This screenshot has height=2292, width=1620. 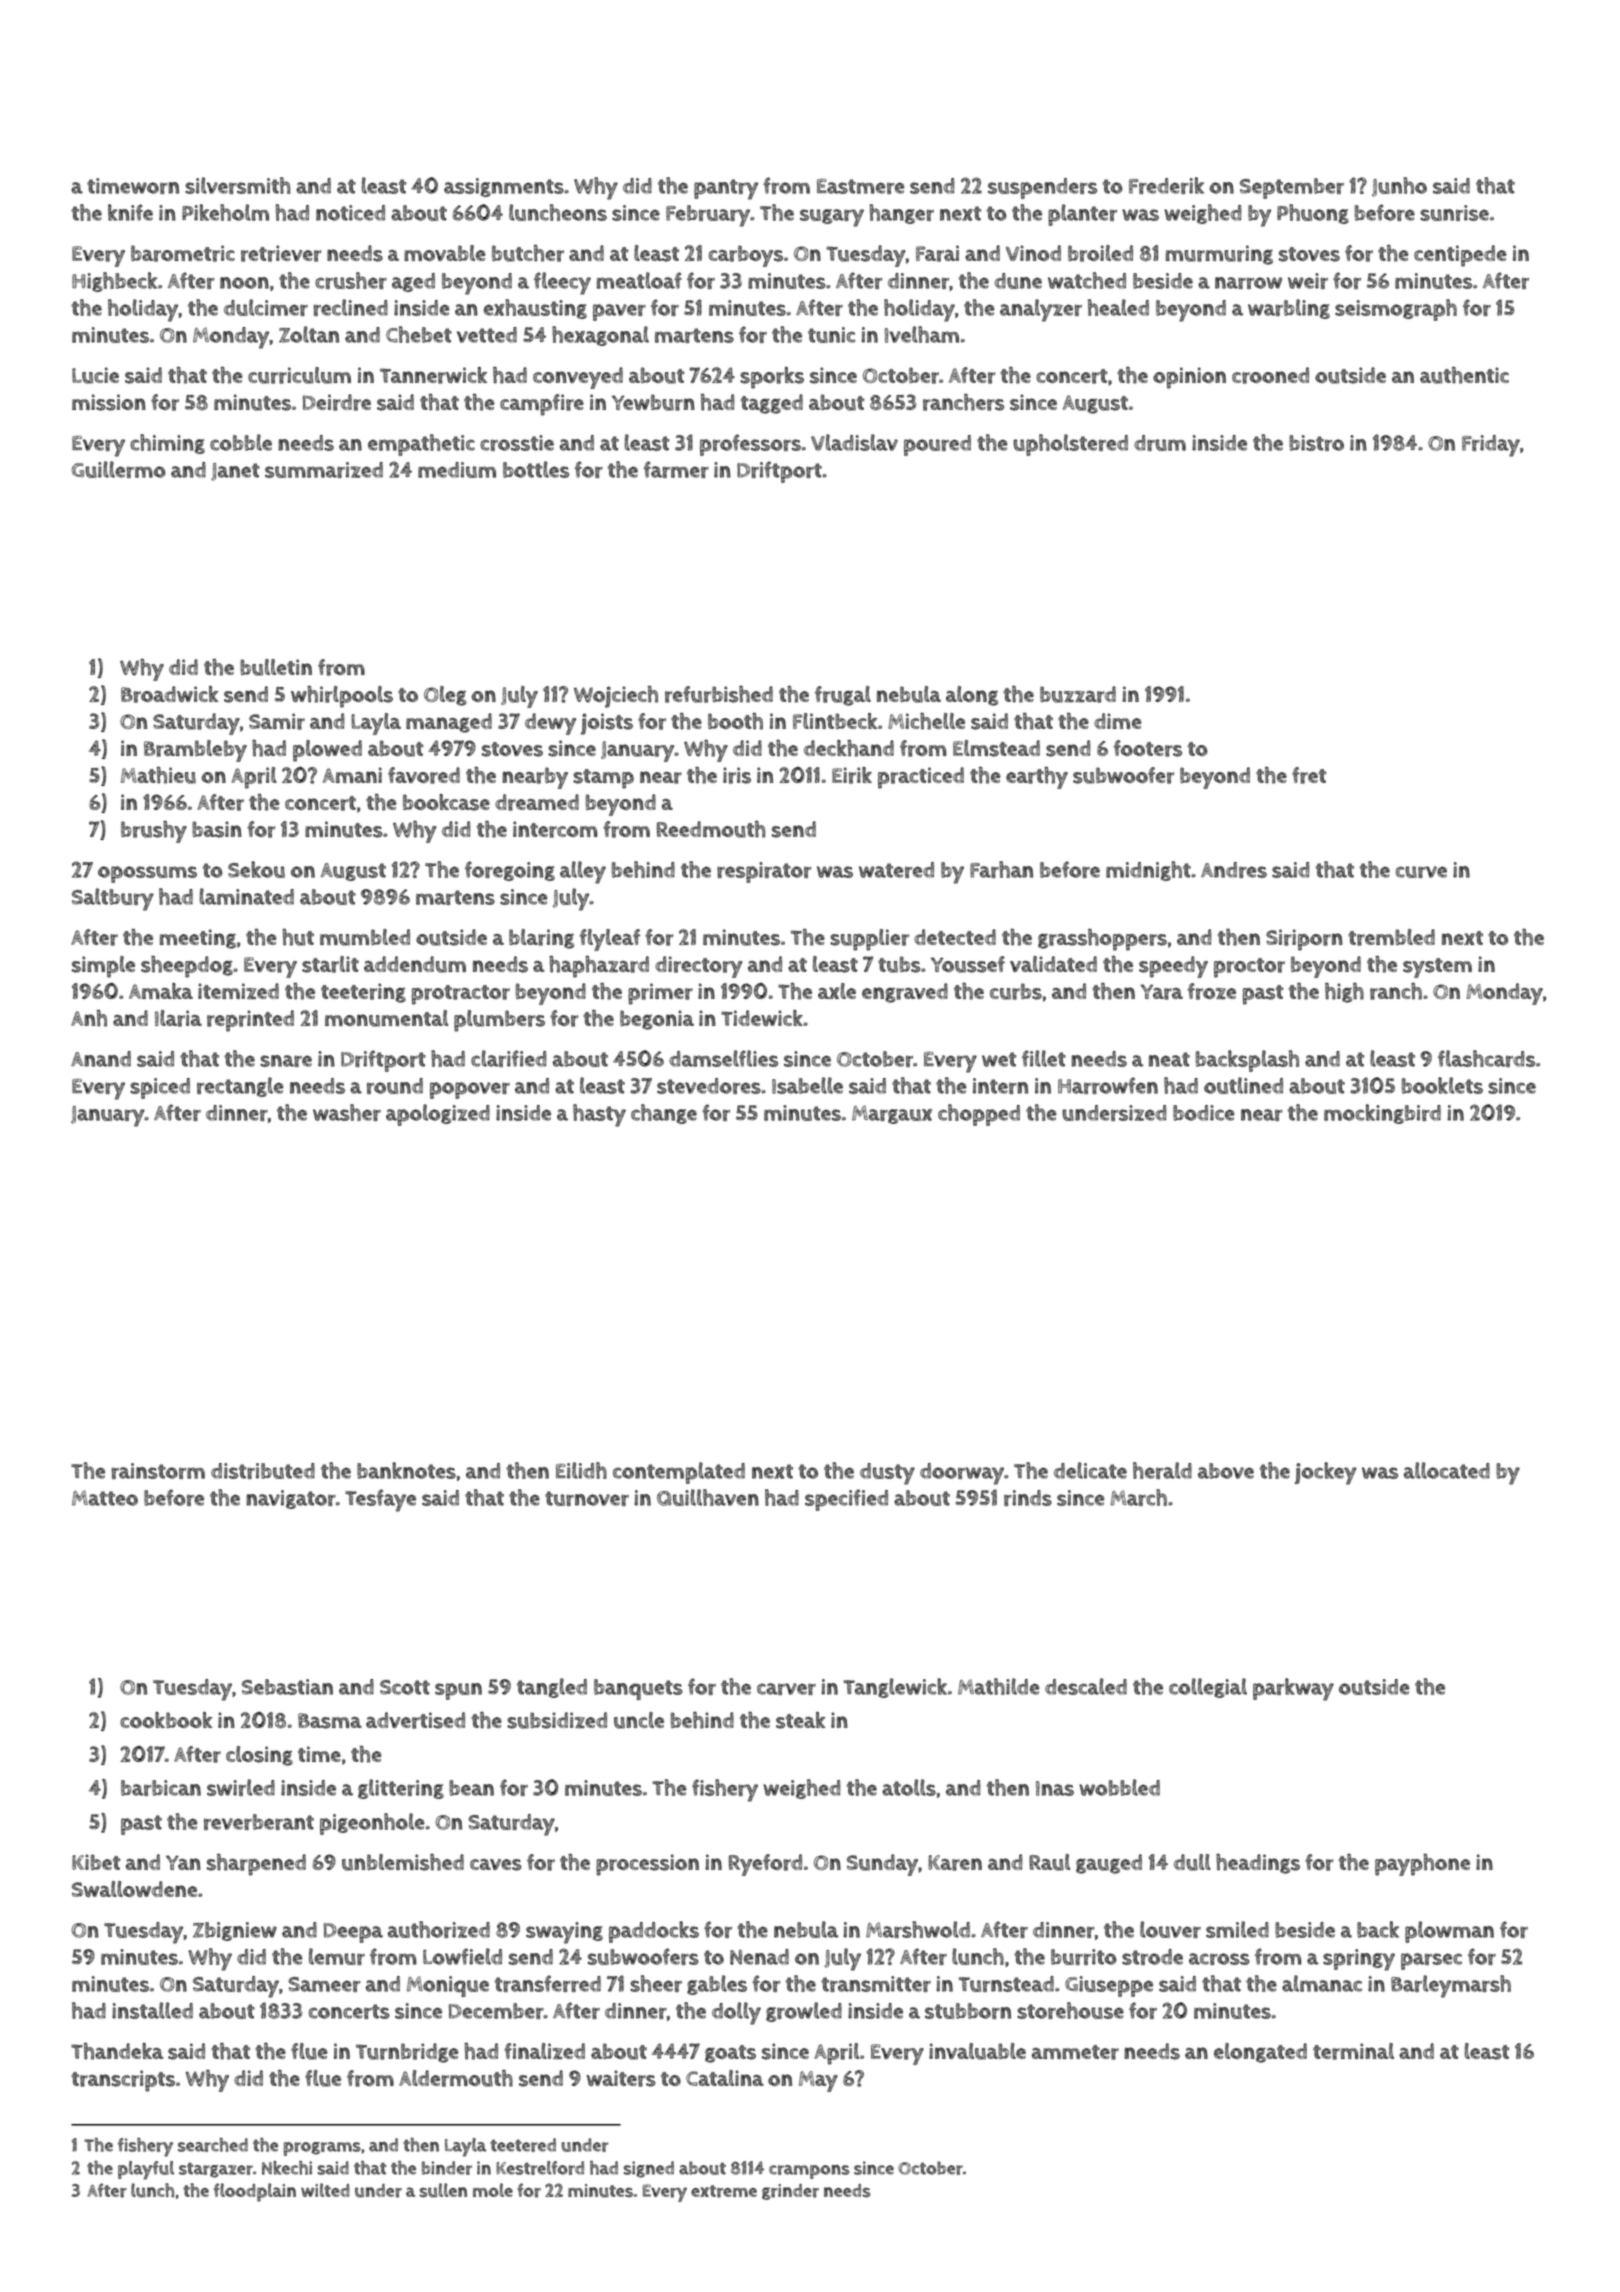 I want to click on delicate, so click(x=1090, y=1470).
